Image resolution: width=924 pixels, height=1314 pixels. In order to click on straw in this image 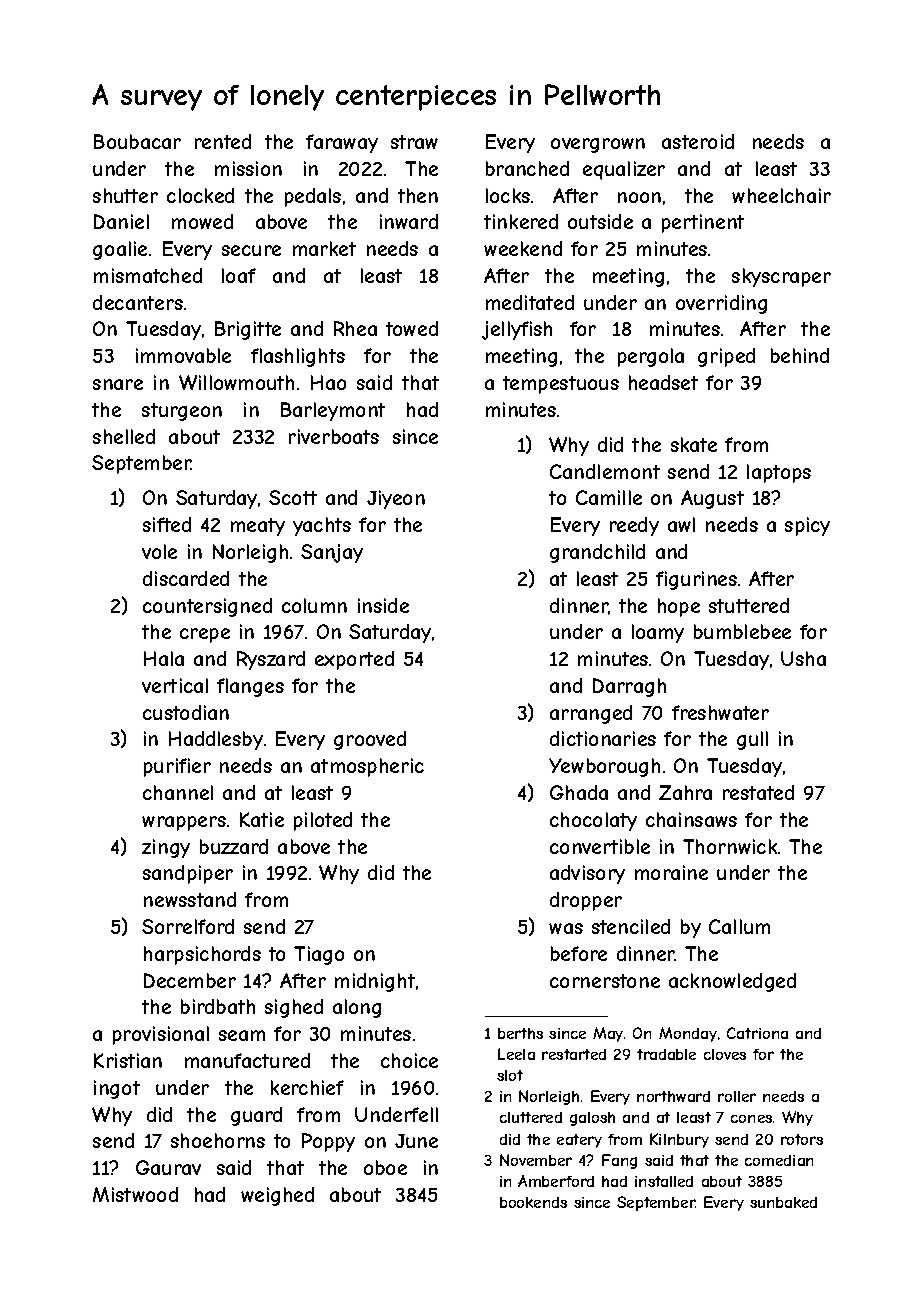, I will do `click(414, 142)`.
